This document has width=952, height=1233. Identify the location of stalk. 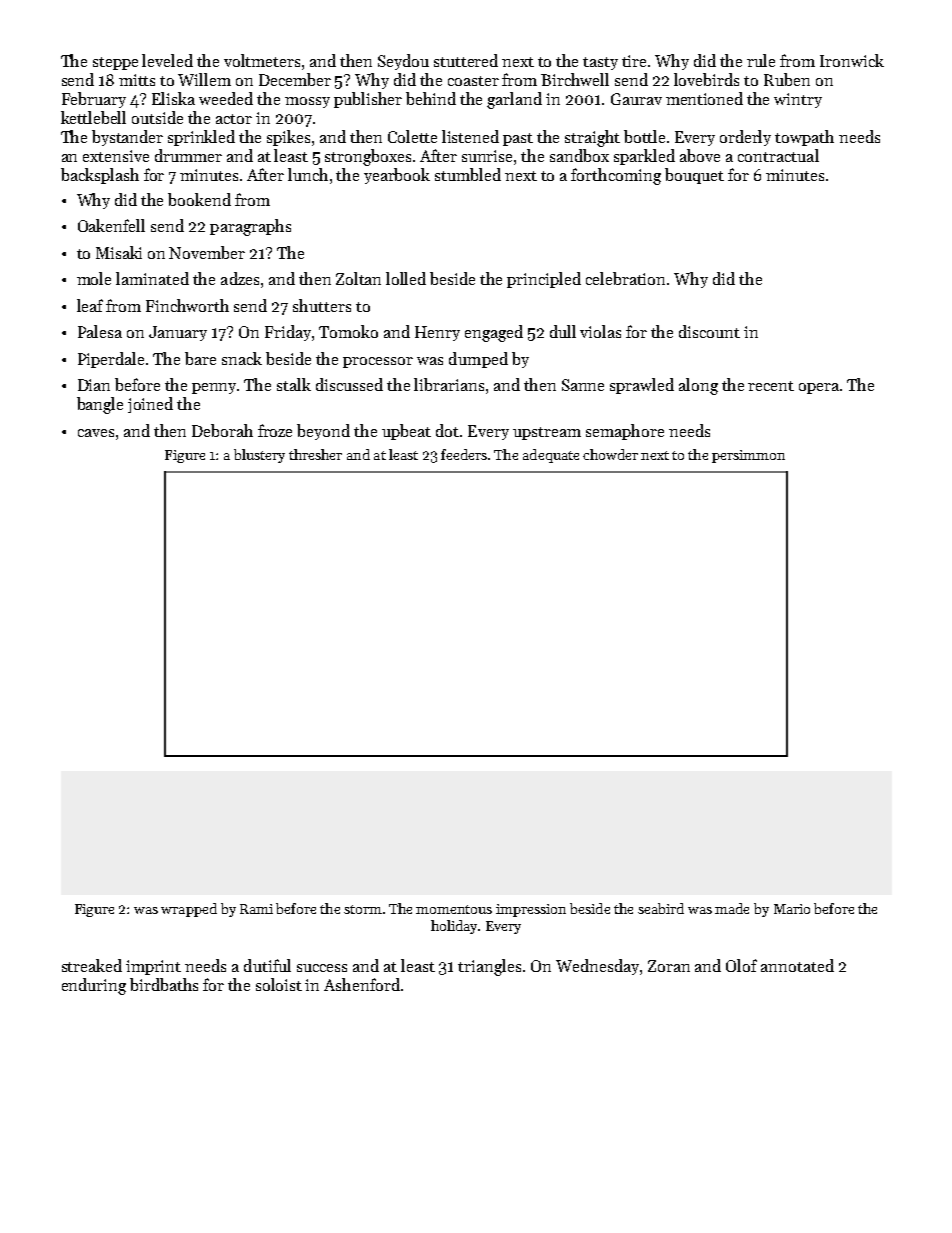
(294, 384).
